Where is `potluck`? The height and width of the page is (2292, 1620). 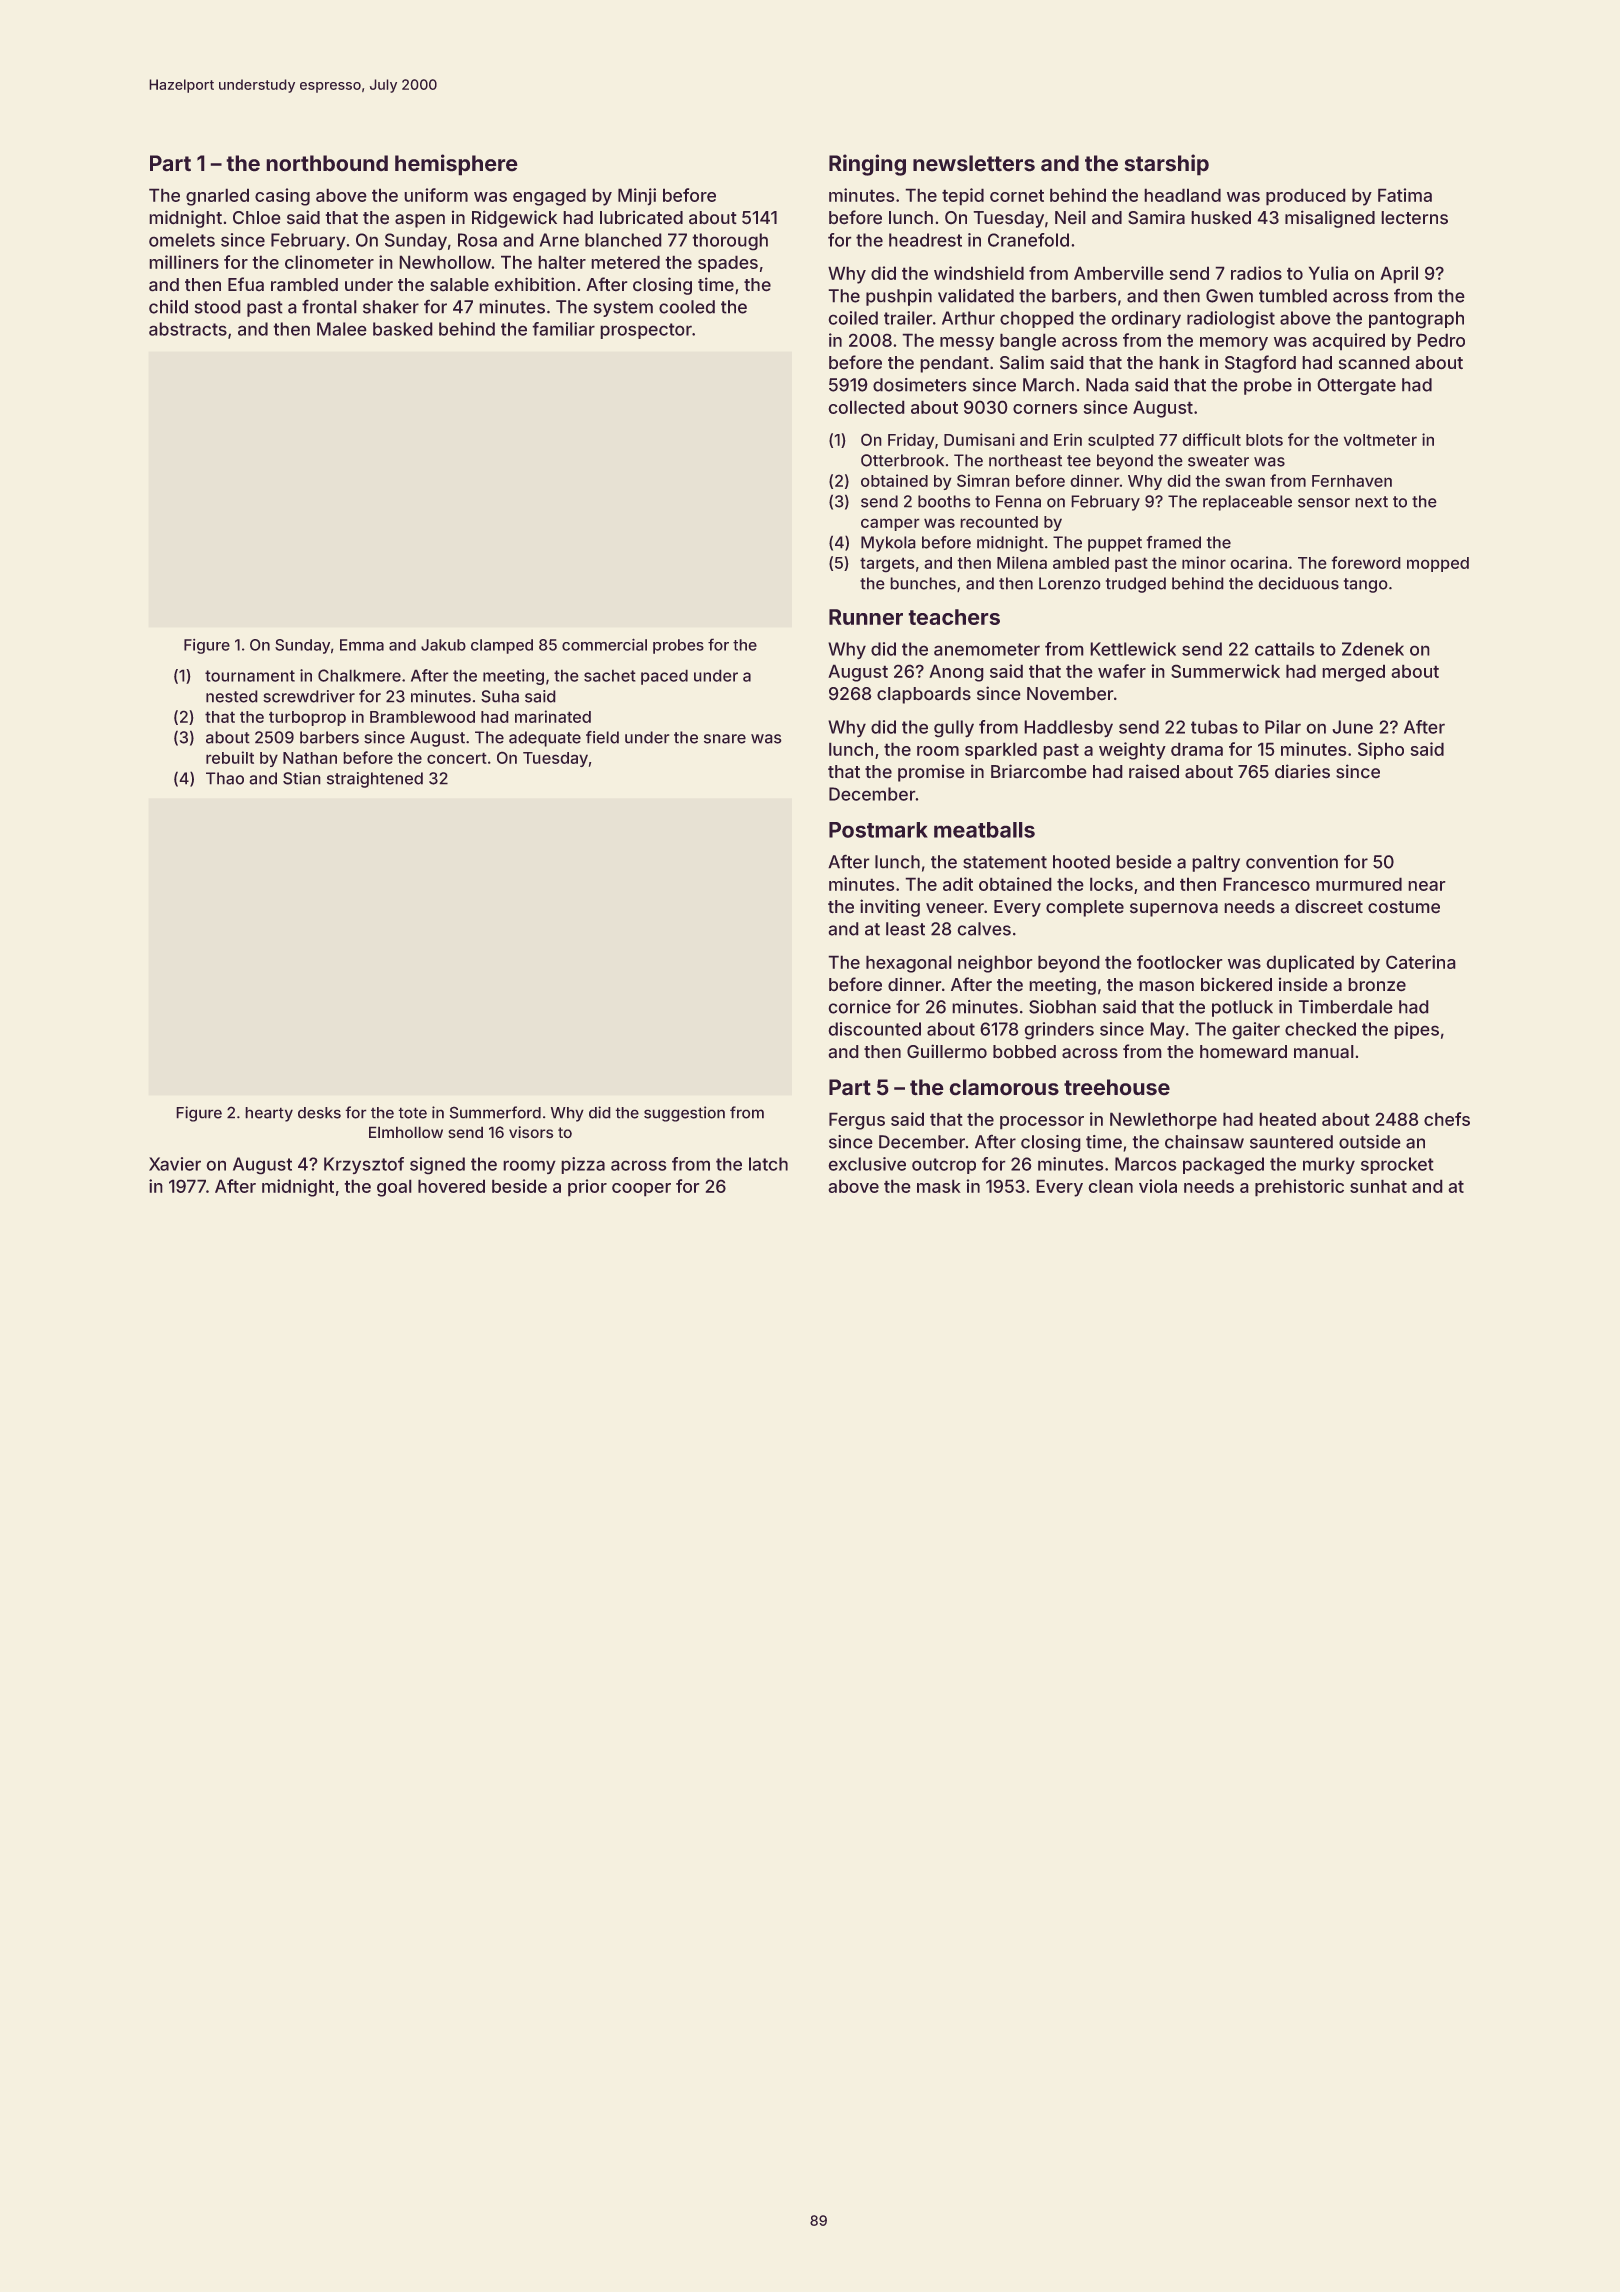 potluck is located at coordinates (1242, 1008).
